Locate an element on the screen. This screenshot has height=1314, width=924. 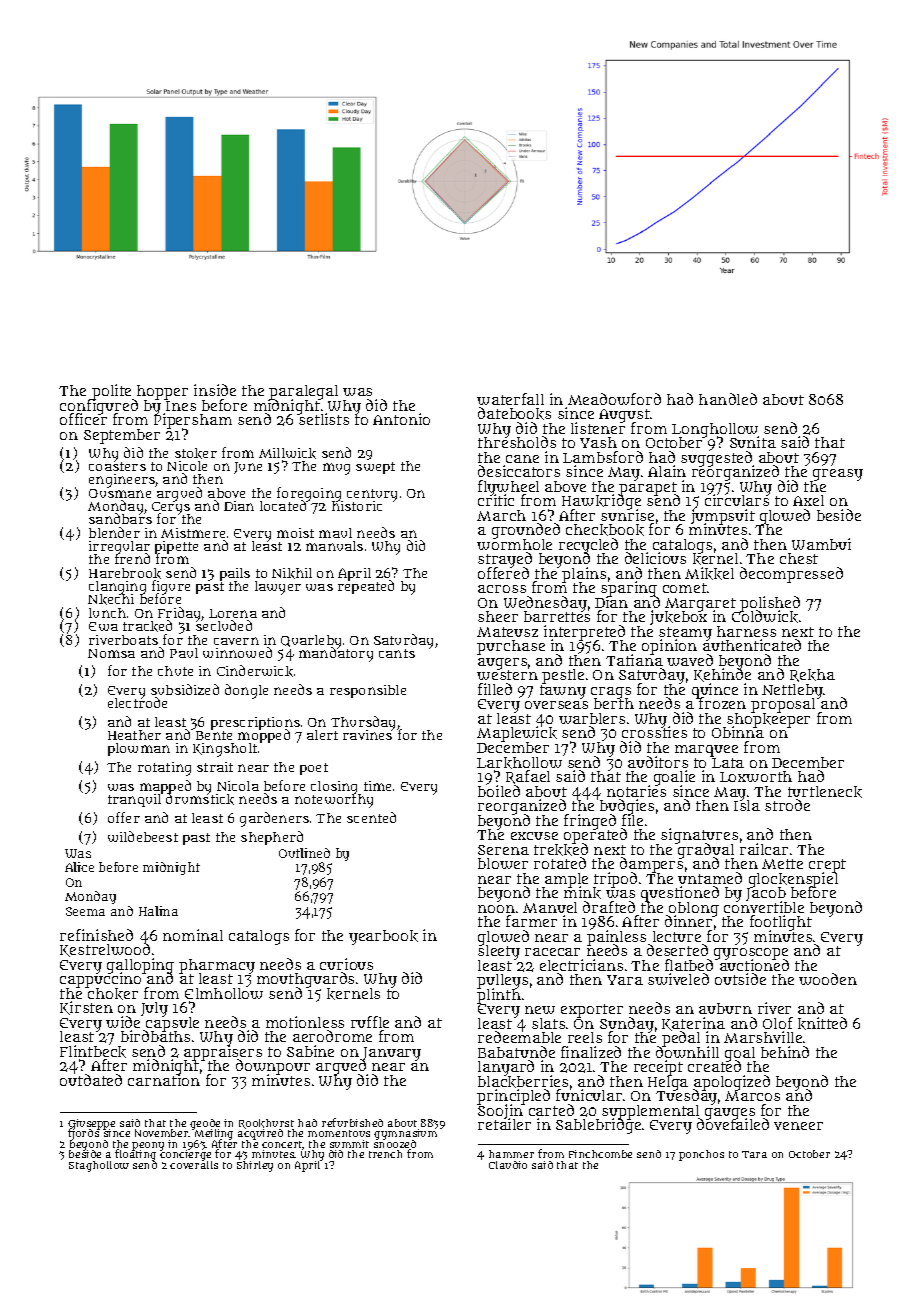
Staghollow is located at coordinates (99, 1166).
